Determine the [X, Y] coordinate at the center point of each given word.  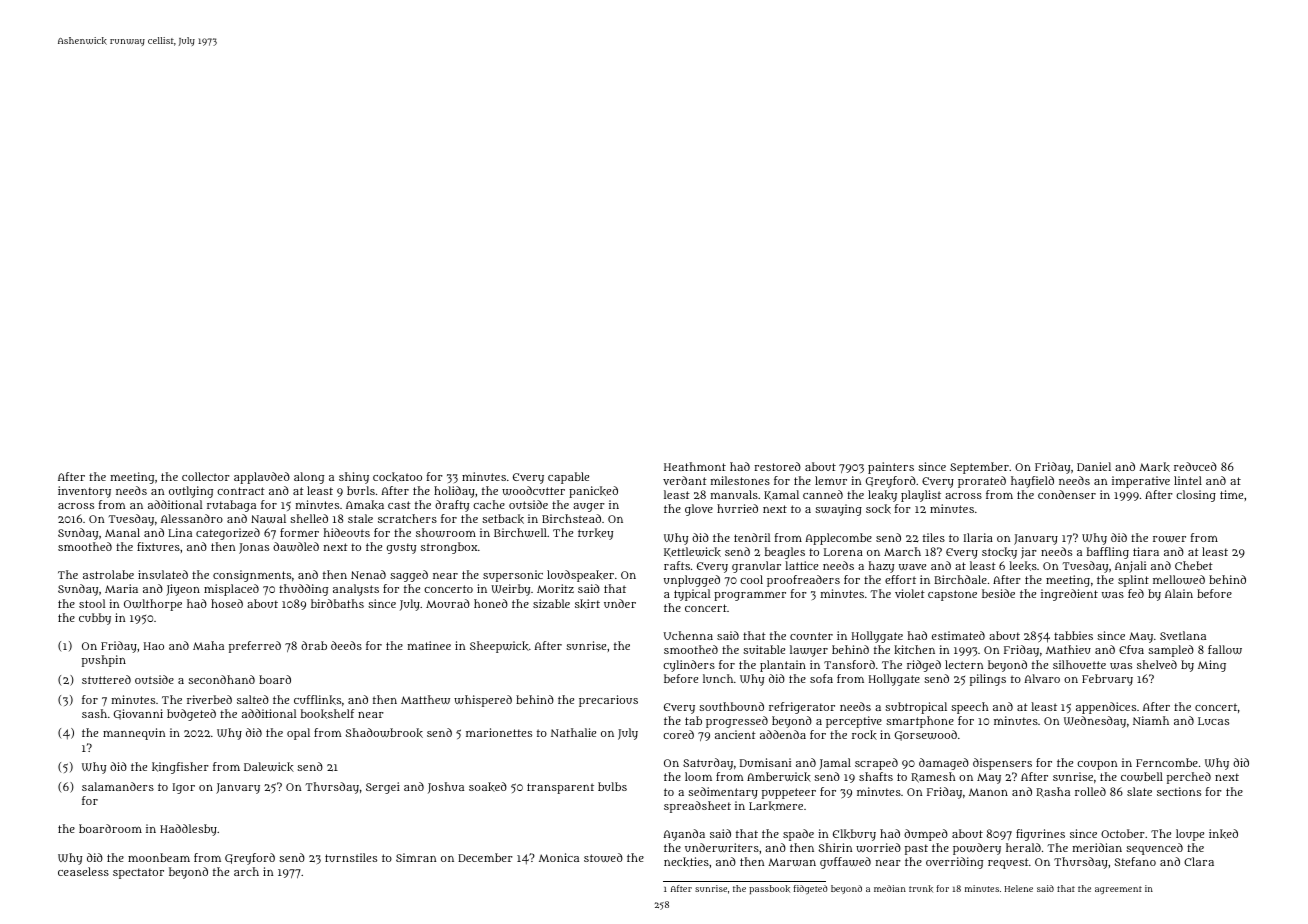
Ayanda [684, 835]
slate [1139, 791]
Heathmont [695, 466]
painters [891, 468]
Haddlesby [188, 830]
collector [206, 476]
